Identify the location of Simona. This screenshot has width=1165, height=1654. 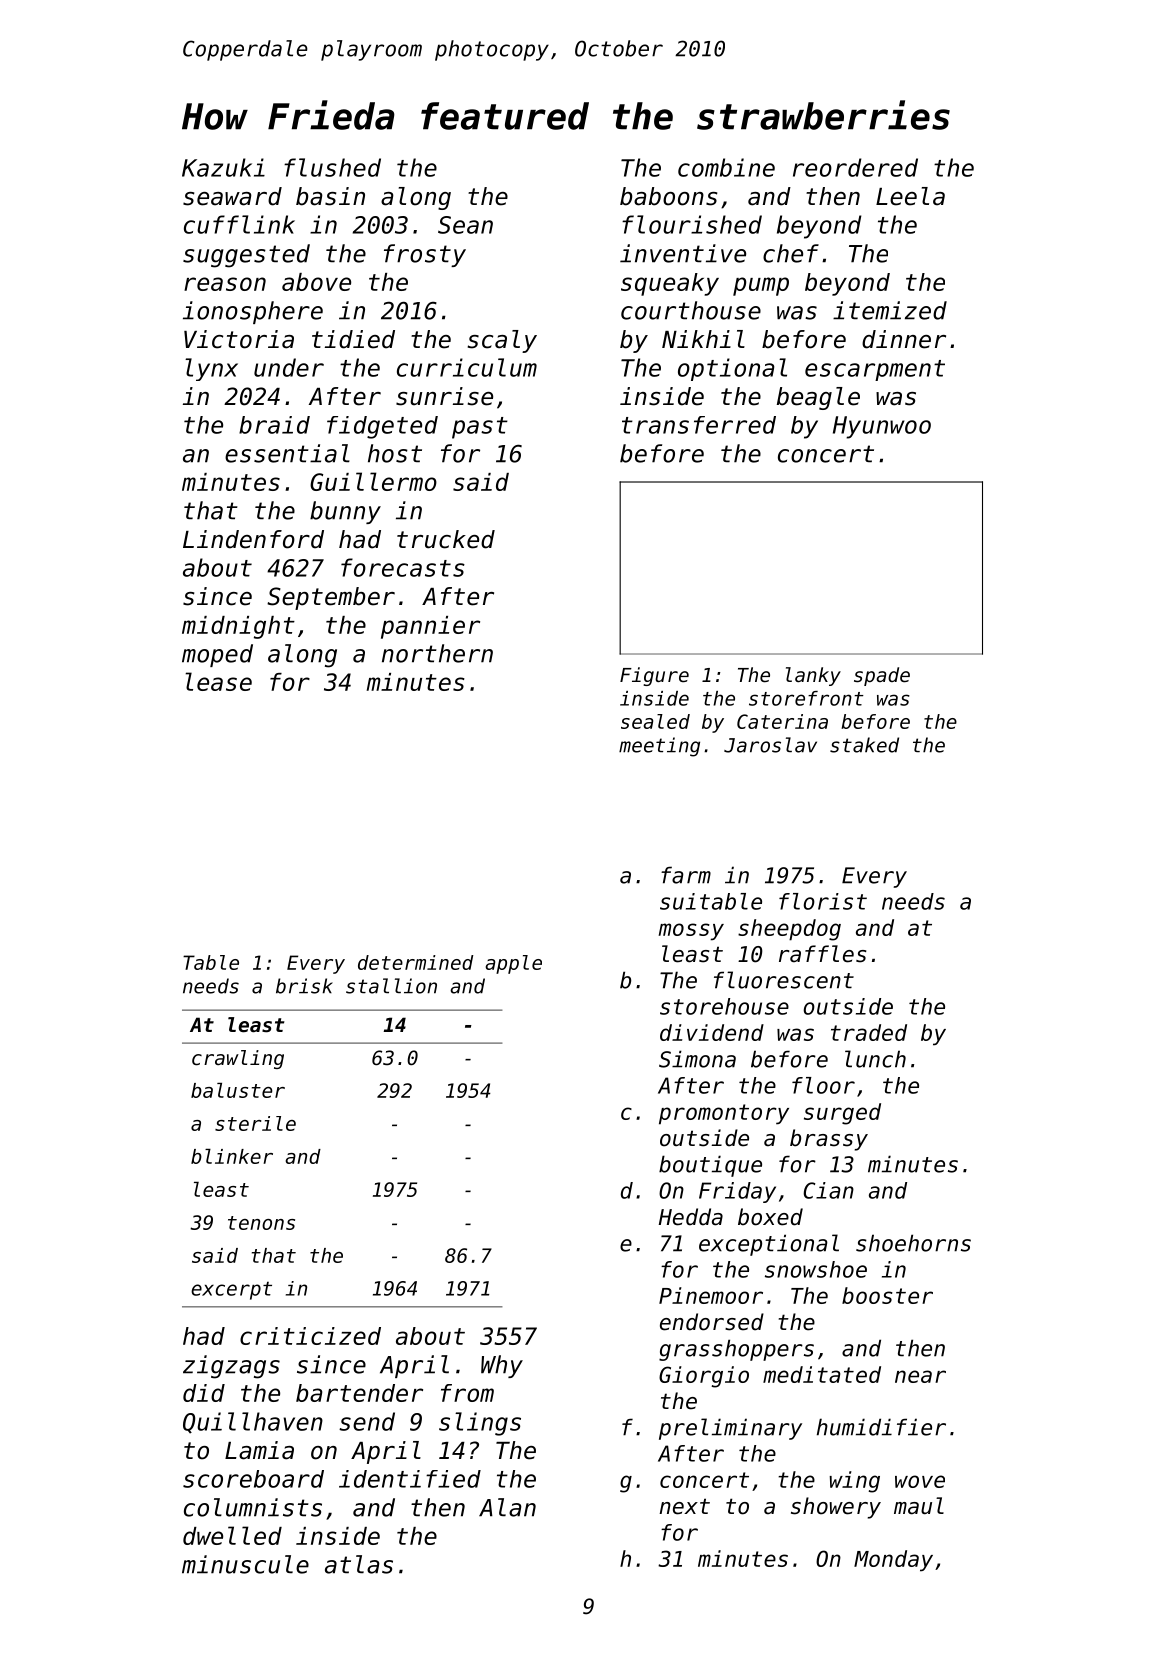
(697, 1059).
